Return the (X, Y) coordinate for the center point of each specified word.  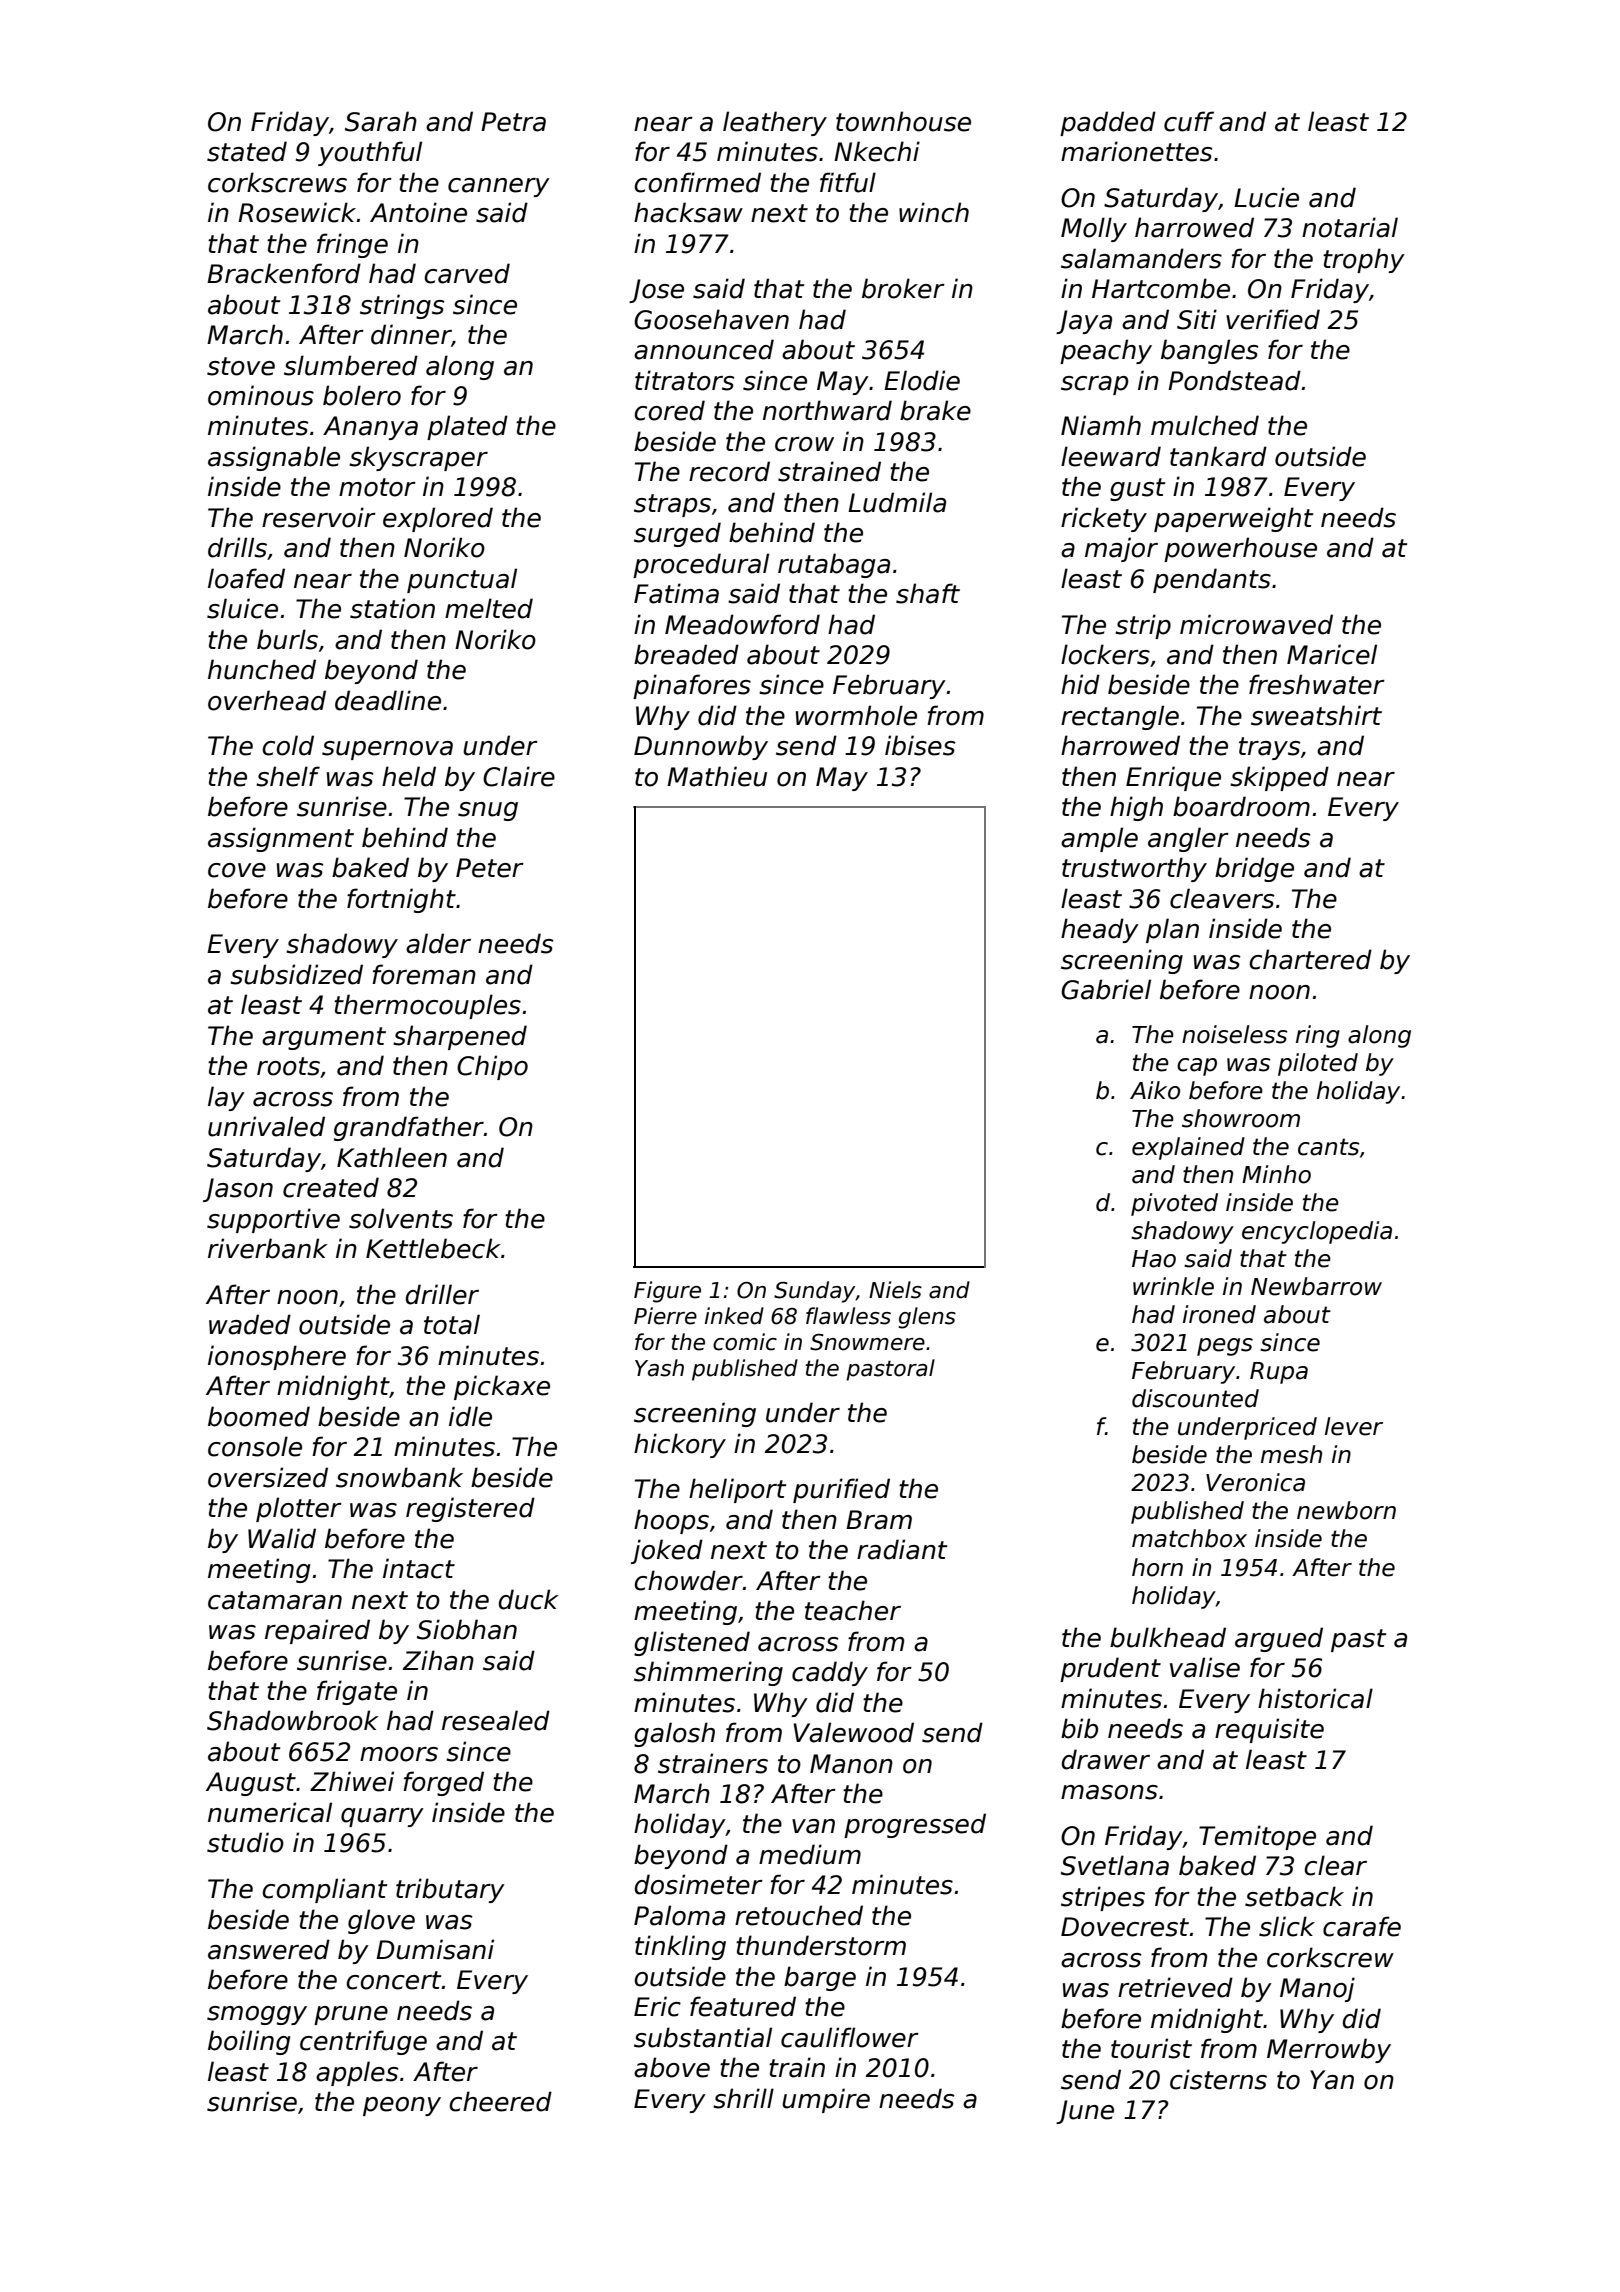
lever (1354, 1426)
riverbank (268, 1248)
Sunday (815, 1292)
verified (1273, 319)
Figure (667, 1292)
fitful (848, 182)
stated (247, 151)
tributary (450, 1890)
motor (377, 487)
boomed (259, 1416)
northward (827, 410)
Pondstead (1234, 380)
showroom (1241, 1118)
